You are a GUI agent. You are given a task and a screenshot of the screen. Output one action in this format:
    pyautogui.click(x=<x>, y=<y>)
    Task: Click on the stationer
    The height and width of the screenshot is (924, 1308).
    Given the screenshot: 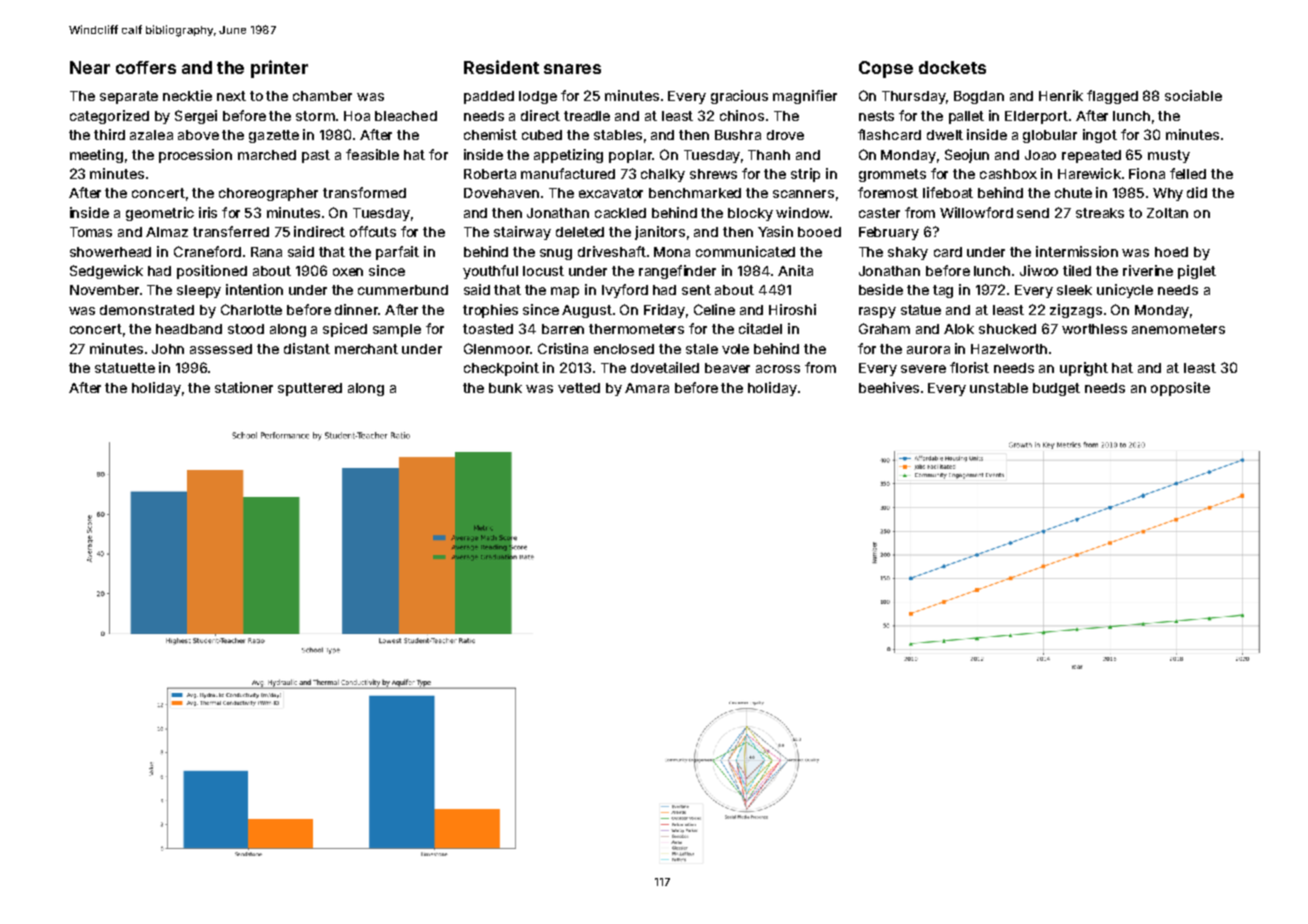 What is the action you would take?
    pyautogui.click(x=244, y=387)
